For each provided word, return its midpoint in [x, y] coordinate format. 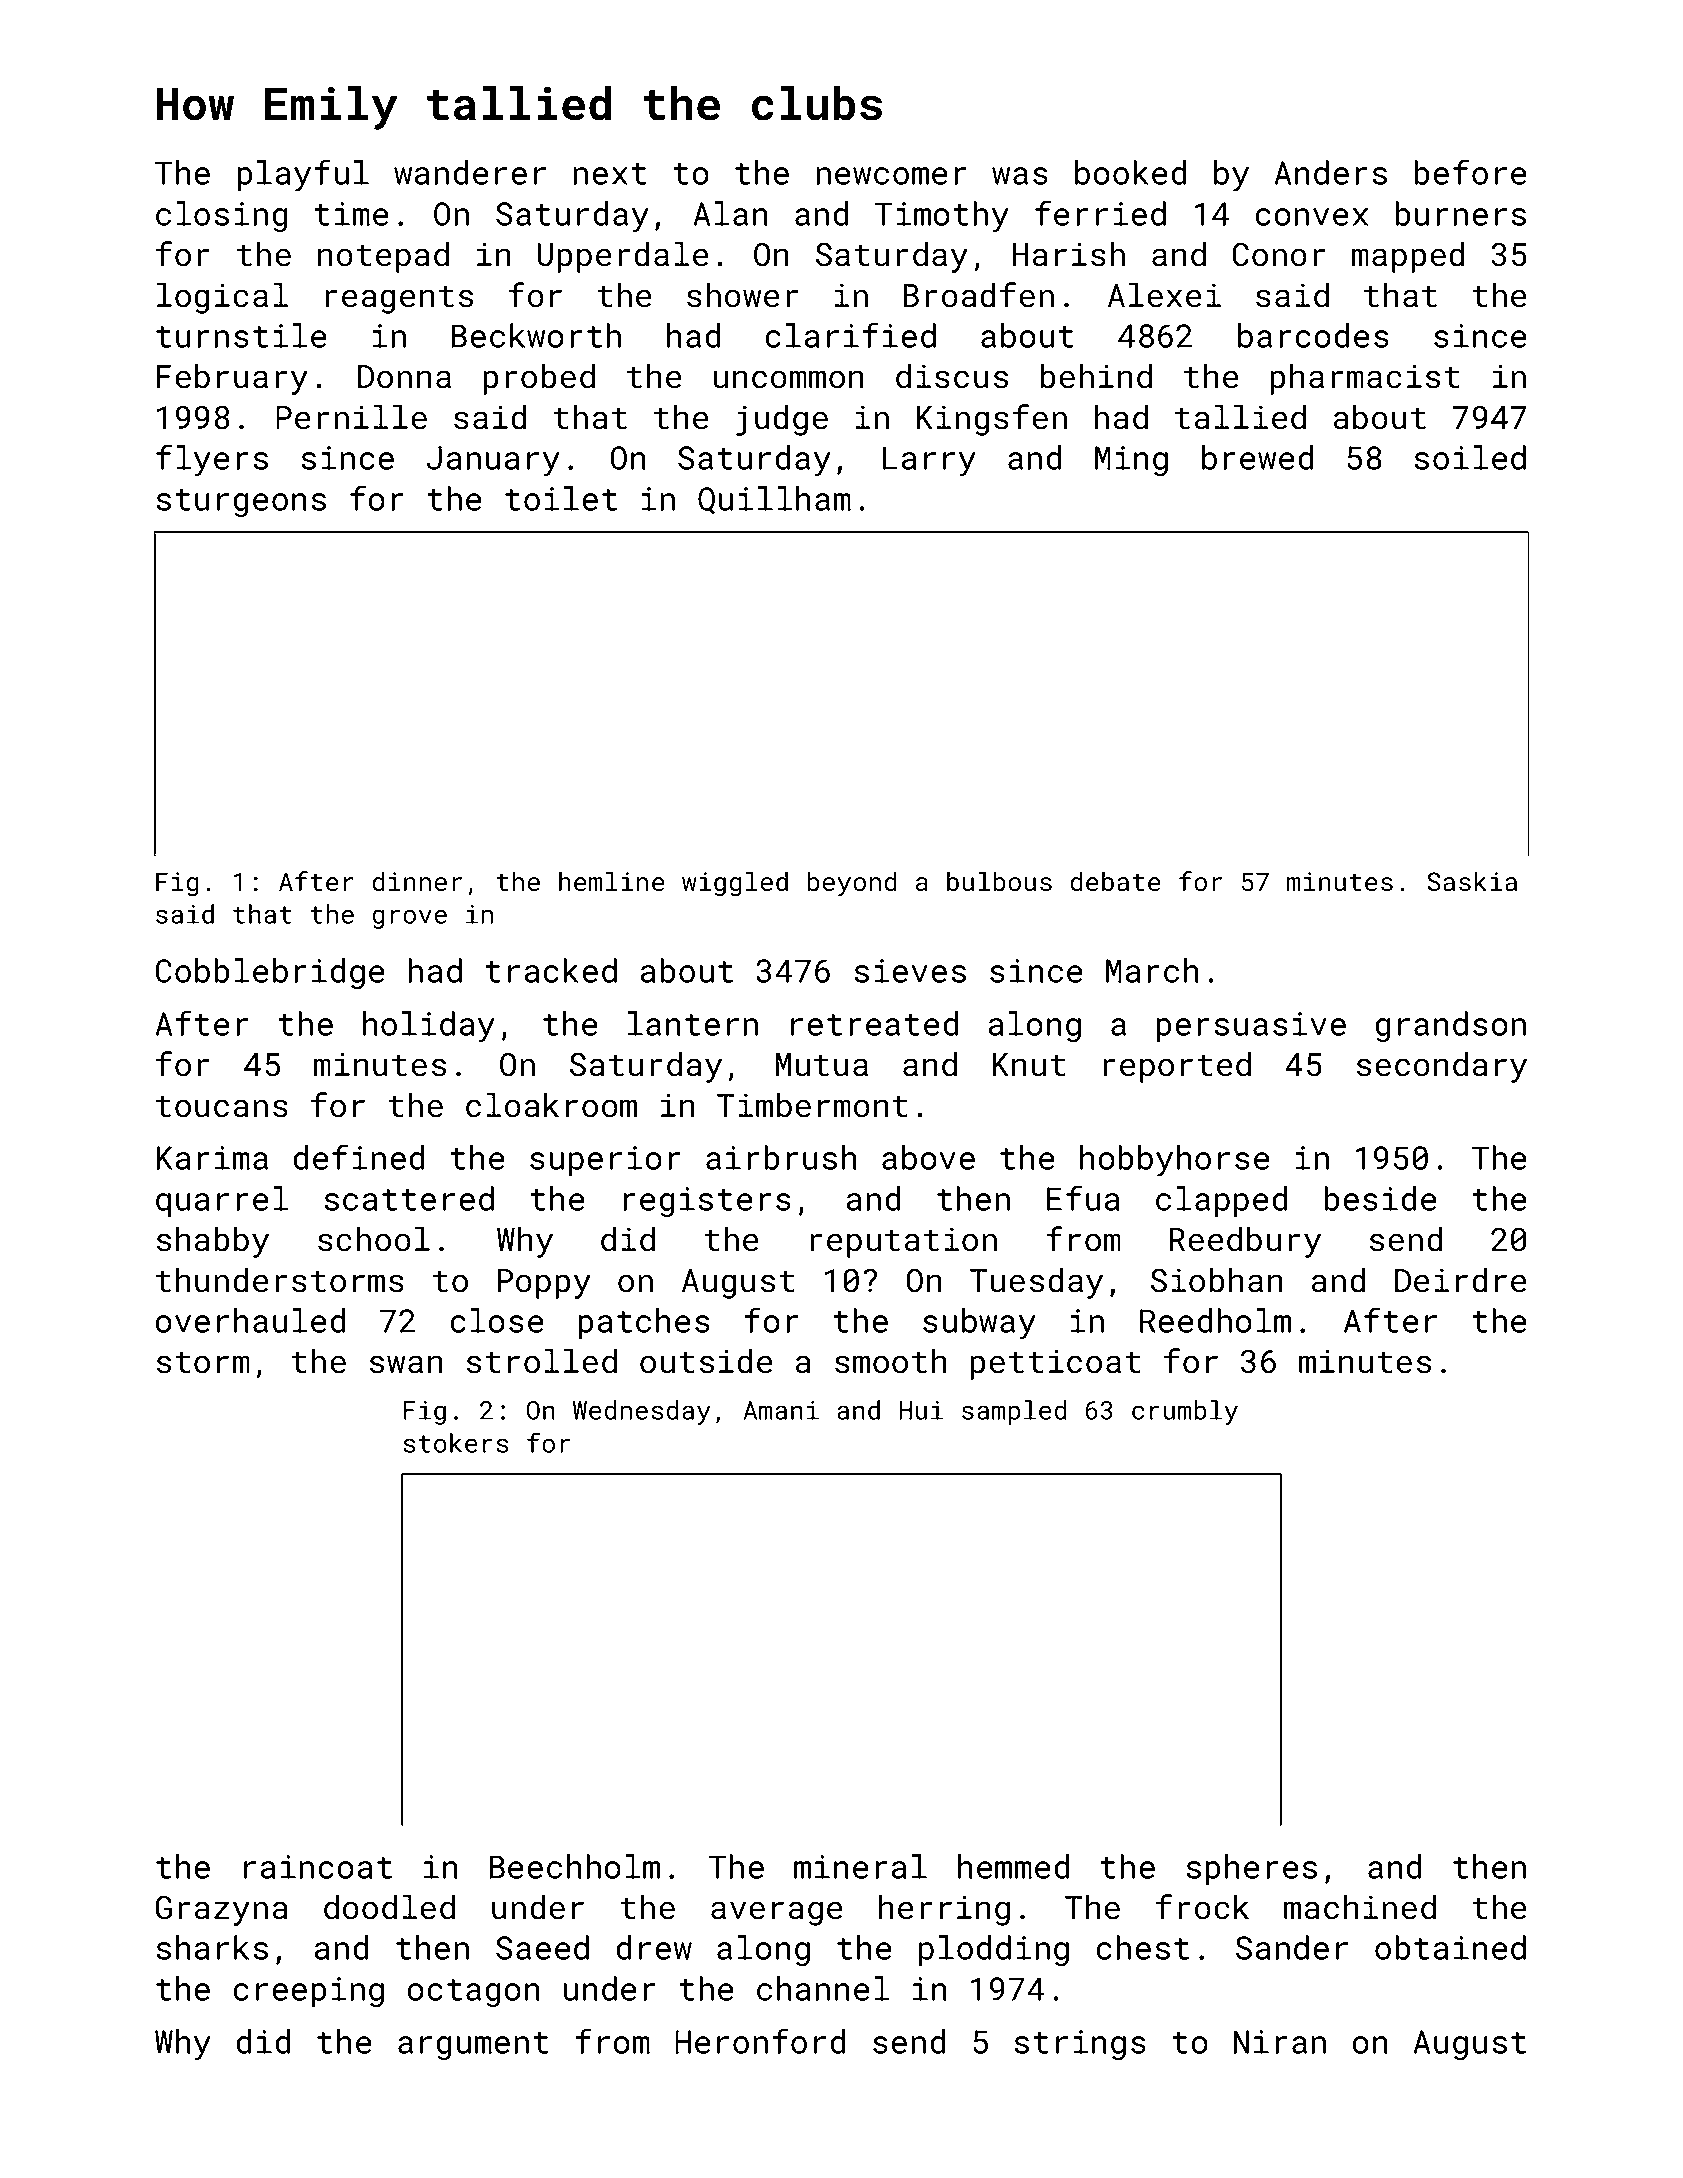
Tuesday [1036, 1283]
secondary [1442, 1067]
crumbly [1185, 1412]
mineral [860, 1866]
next [609, 174]
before [1470, 172]
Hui [921, 1410]
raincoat [318, 1867]
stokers [456, 1443]
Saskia [1472, 881]
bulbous [999, 881]
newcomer [891, 176]
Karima [212, 1158]
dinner [417, 881]
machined [1360, 1907]
